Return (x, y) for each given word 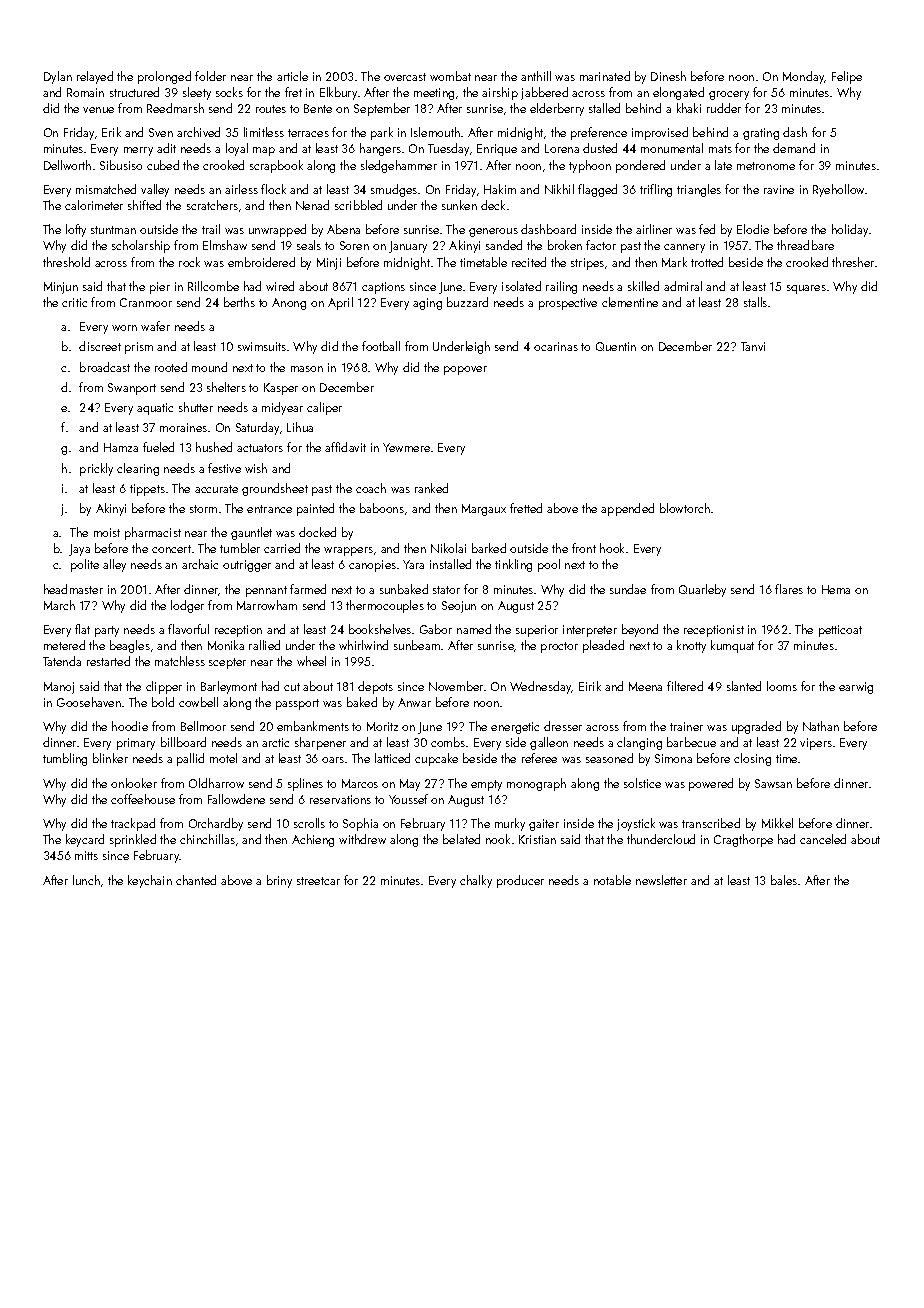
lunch (86, 880)
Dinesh (668, 76)
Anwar (414, 702)
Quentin (616, 346)
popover (465, 370)
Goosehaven (89, 702)
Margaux (484, 510)
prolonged (164, 77)
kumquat (732, 646)
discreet (100, 346)
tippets (147, 490)
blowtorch (685, 508)
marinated (605, 76)
